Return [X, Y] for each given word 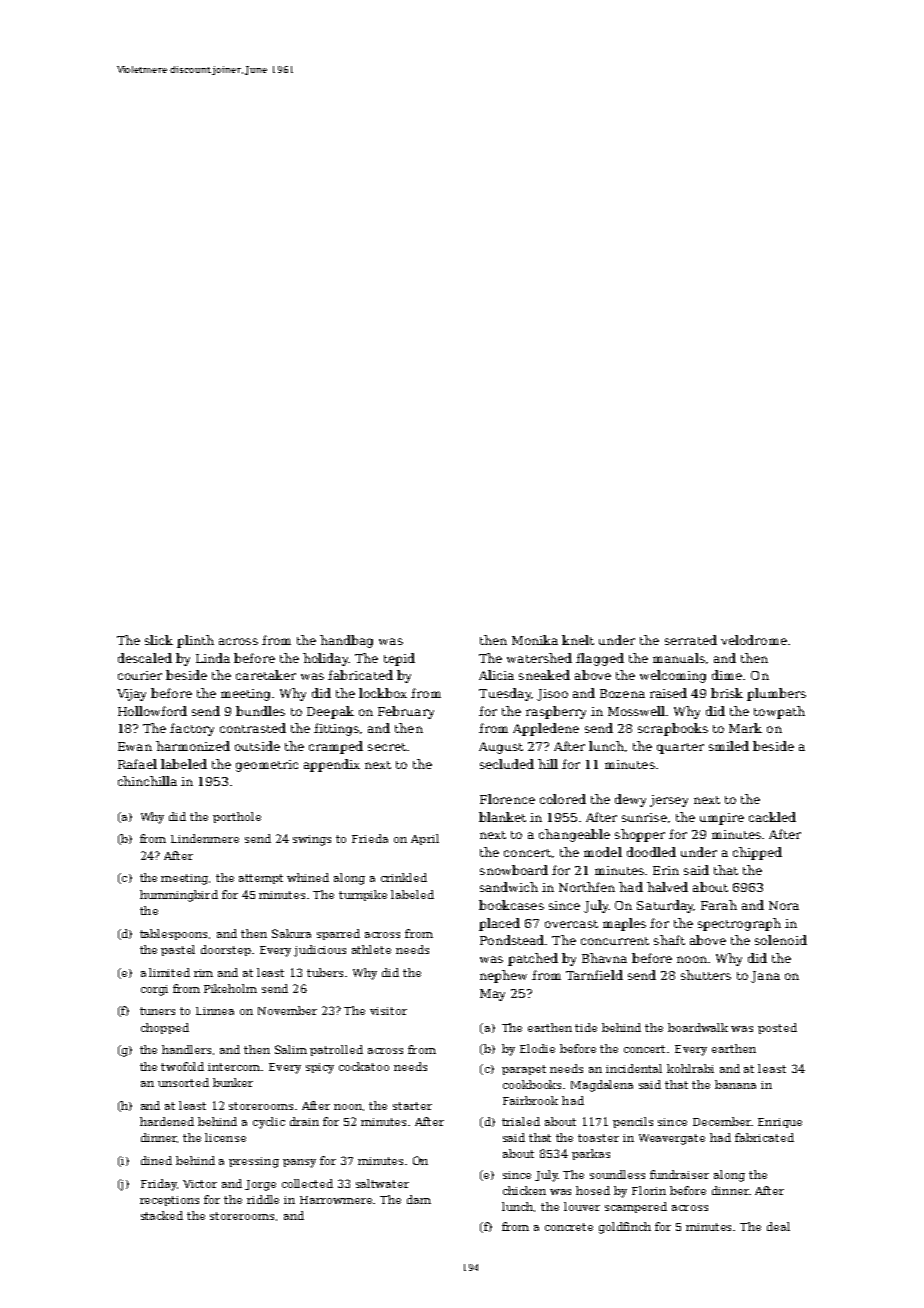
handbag [346, 641]
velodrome [754, 640]
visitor [388, 1011]
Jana [765, 977]
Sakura [291, 933]
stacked [162, 1215]
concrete [569, 1227]
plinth [195, 641]
